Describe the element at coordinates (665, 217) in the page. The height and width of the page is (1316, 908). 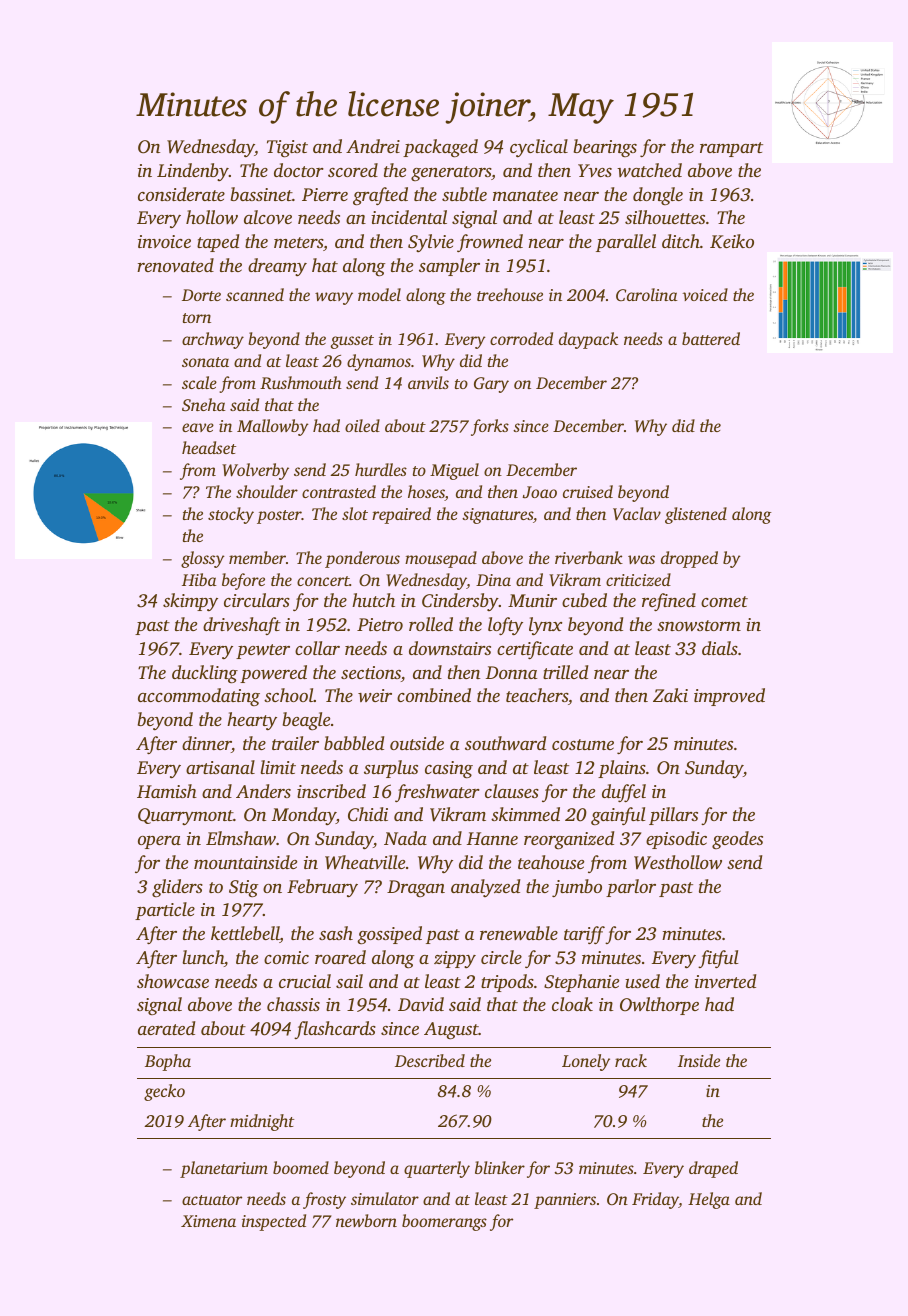
I see `silhouettes` at that location.
